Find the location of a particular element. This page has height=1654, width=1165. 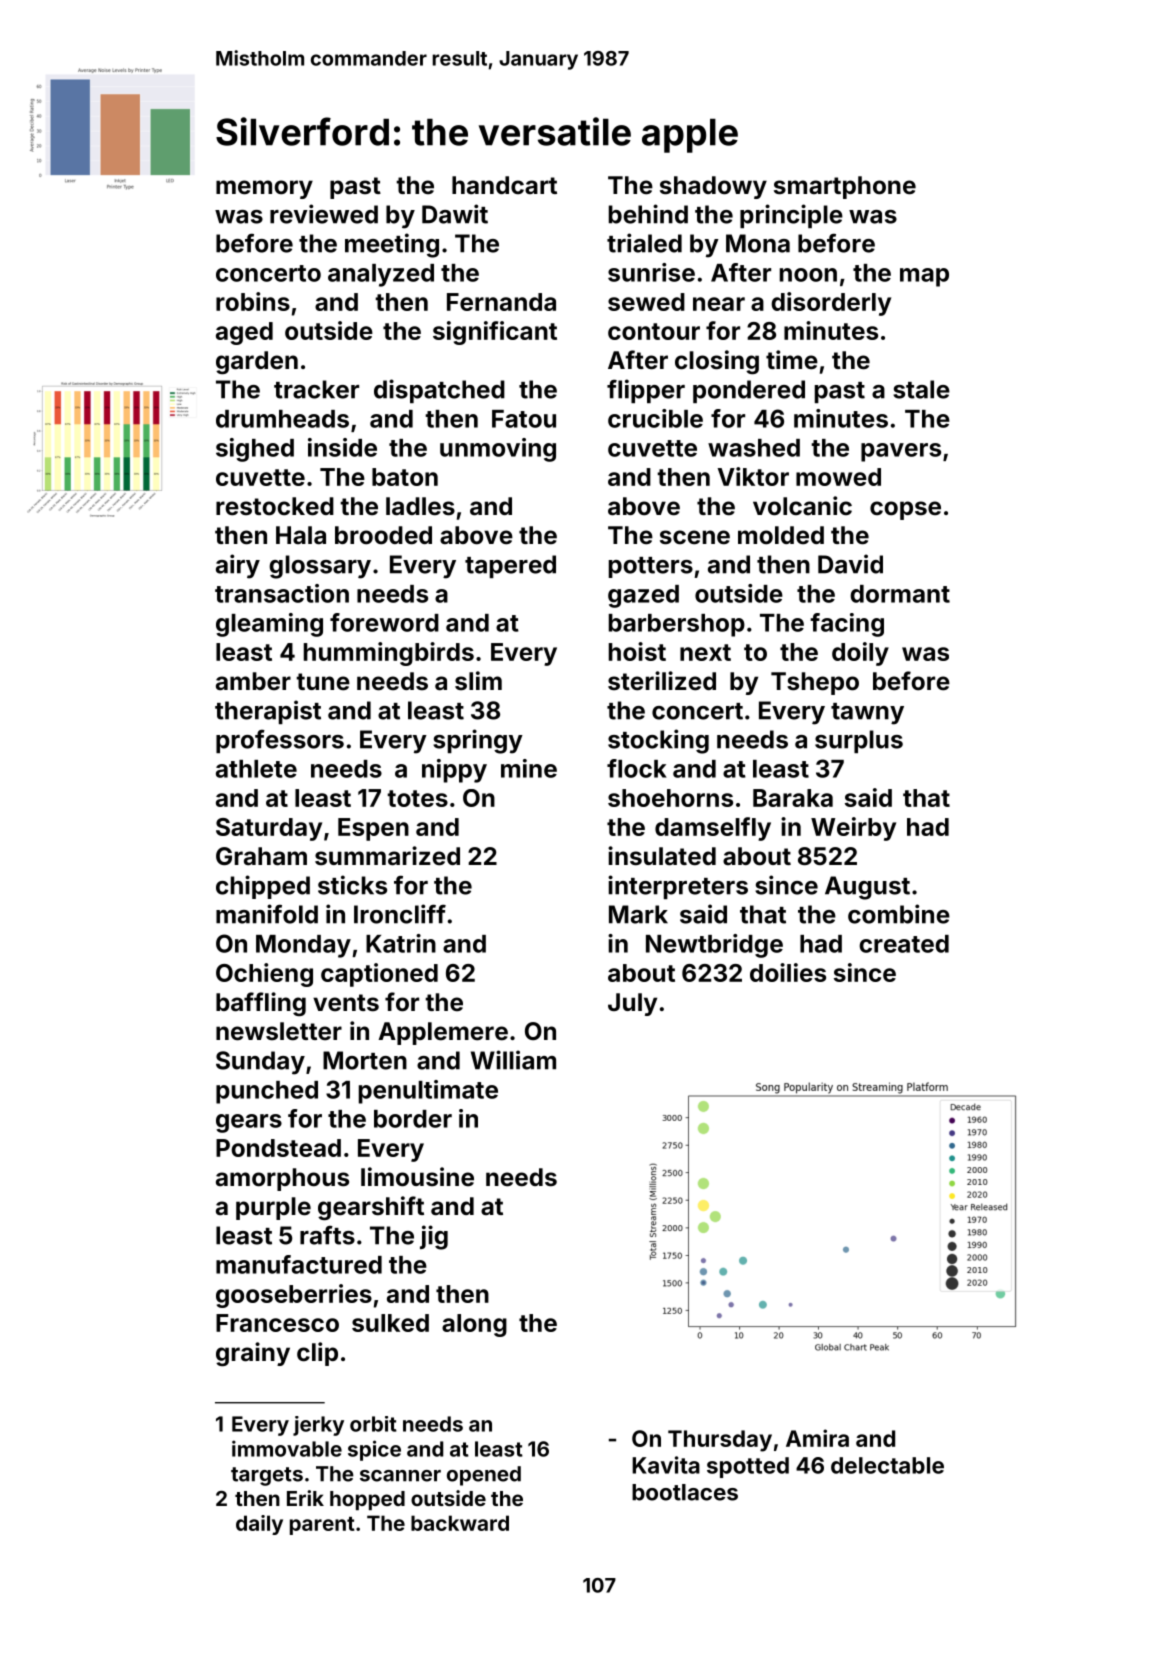

jerky is located at coordinates (318, 1426).
